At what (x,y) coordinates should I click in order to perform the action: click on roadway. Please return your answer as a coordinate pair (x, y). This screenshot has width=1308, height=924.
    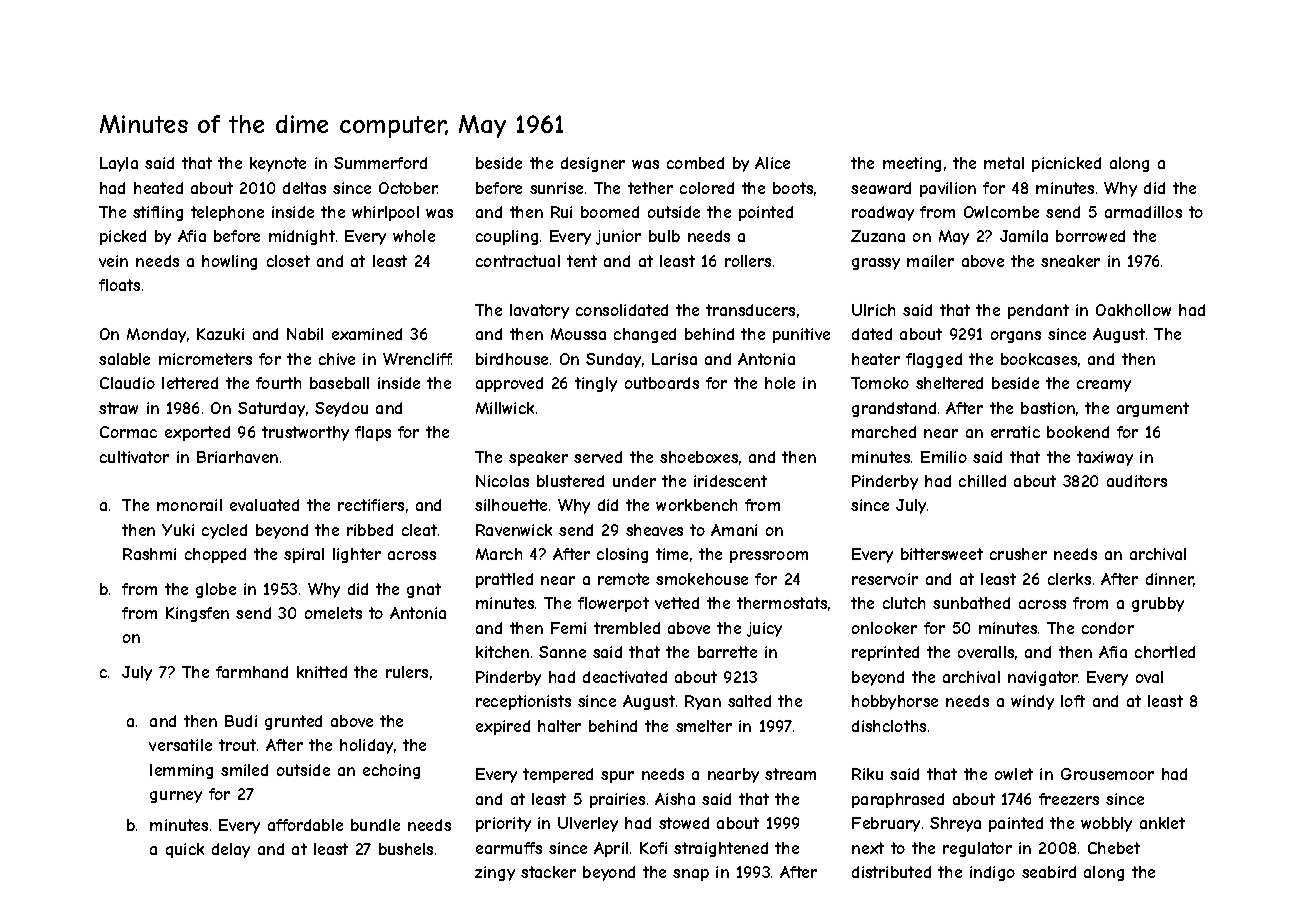
    Looking at the image, I should click on (883, 213).
